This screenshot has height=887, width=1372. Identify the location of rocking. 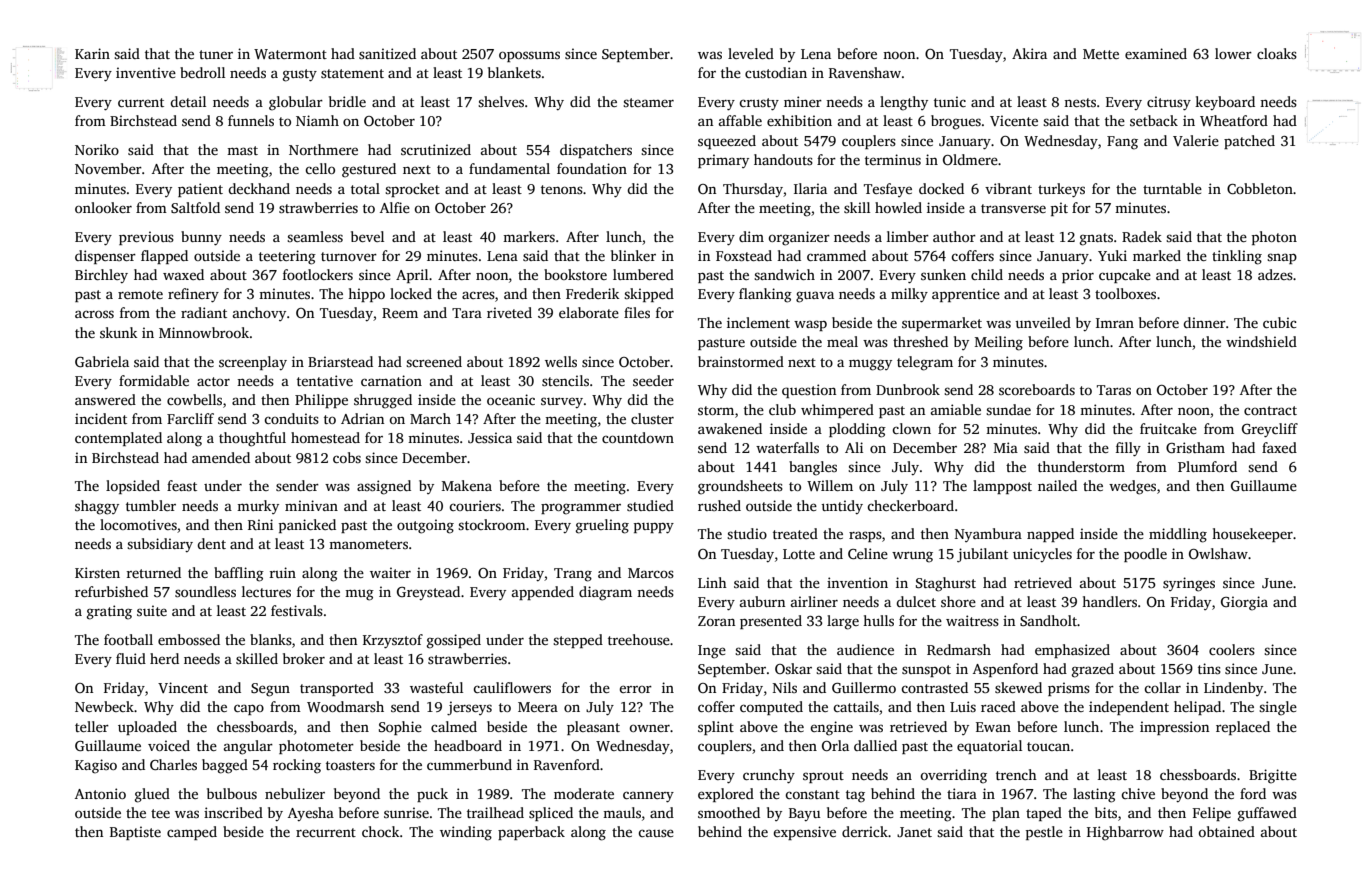
(297, 766).
